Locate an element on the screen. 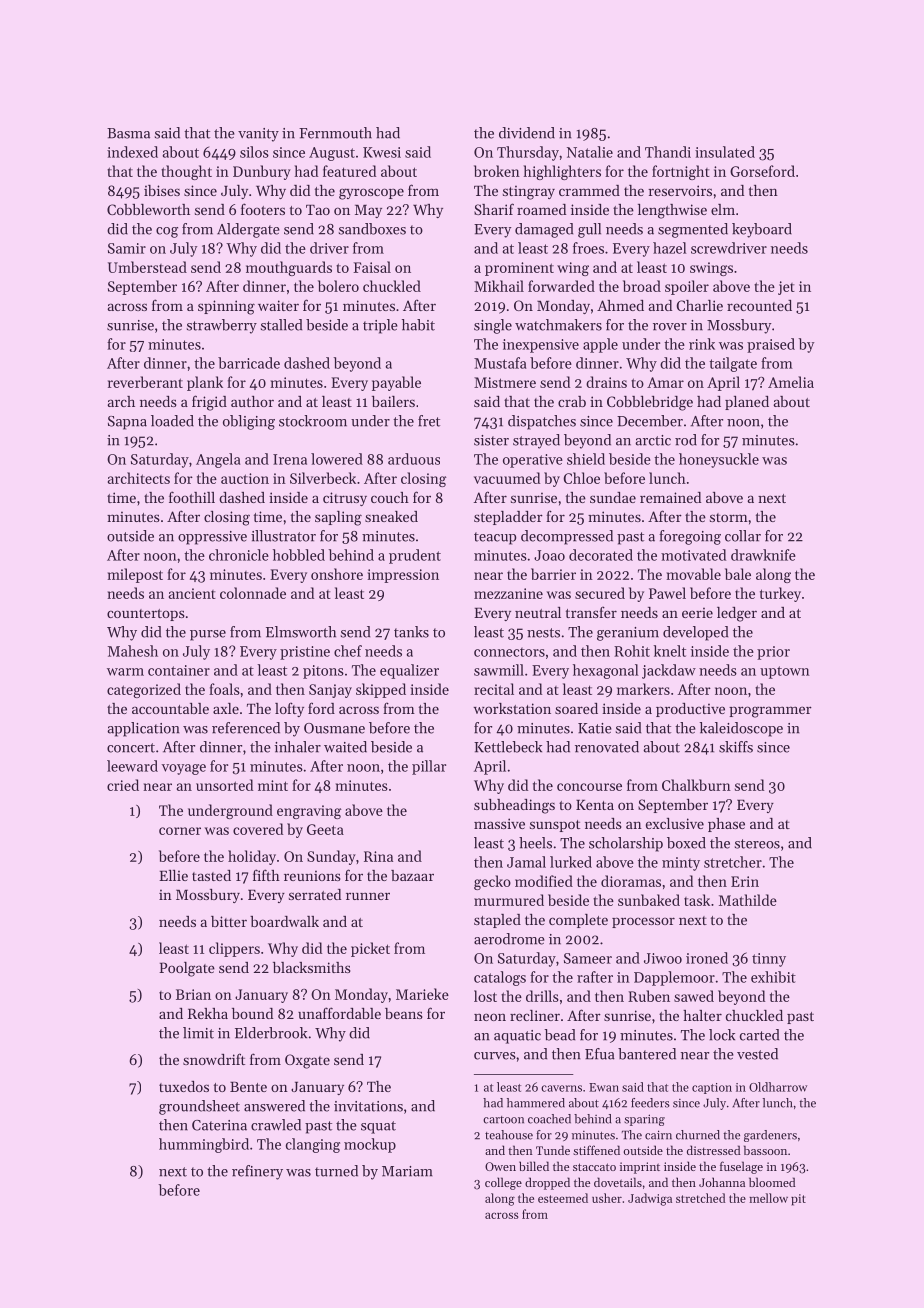 The image size is (924, 1308). insulated is located at coordinates (725, 152).
